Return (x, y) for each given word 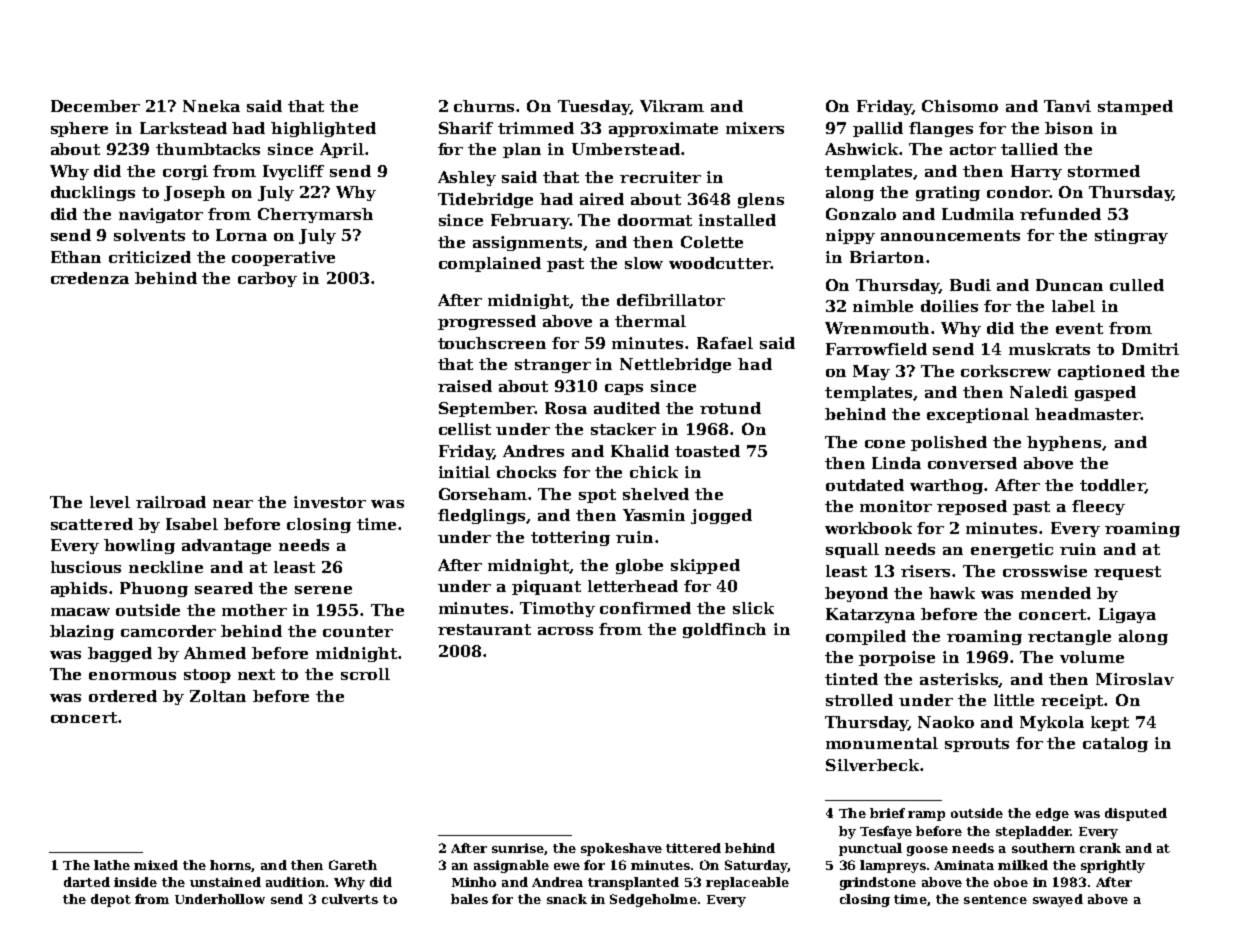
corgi (185, 172)
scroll (365, 674)
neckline (166, 567)
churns (484, 106)
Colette (712, 242)
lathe (112, 865)
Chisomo (960, 106)
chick (654, 472)
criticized (150, 257)
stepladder (1033, 832)
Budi (970, 285)
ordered (123, 696)
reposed (972, 507)
